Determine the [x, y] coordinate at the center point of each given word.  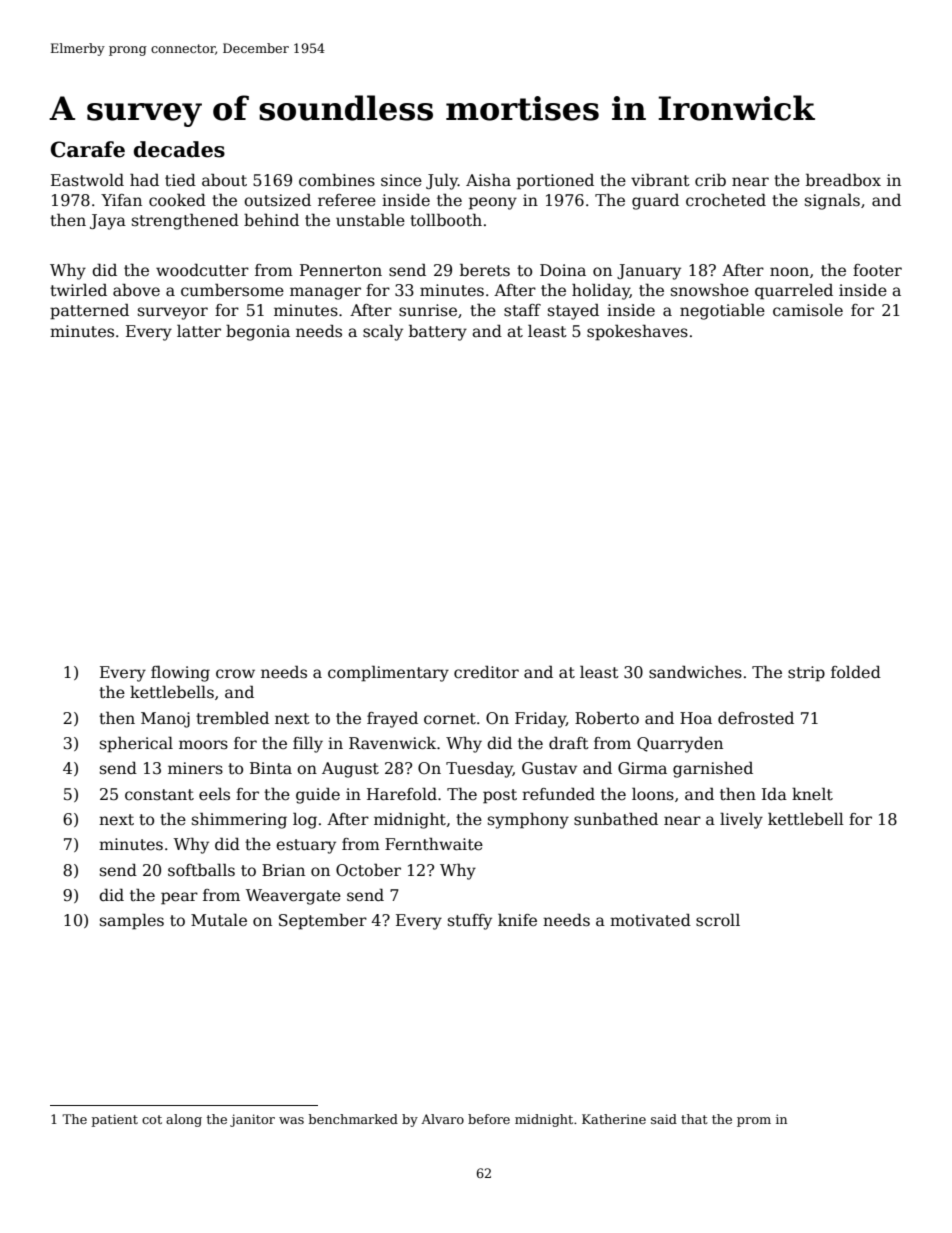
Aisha [488, 180]
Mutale [219, 920]
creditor [486, 672]
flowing [180, 674]
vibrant [660, 180]
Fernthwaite [434, 844]
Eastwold [87, 180]
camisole [808, 309]
